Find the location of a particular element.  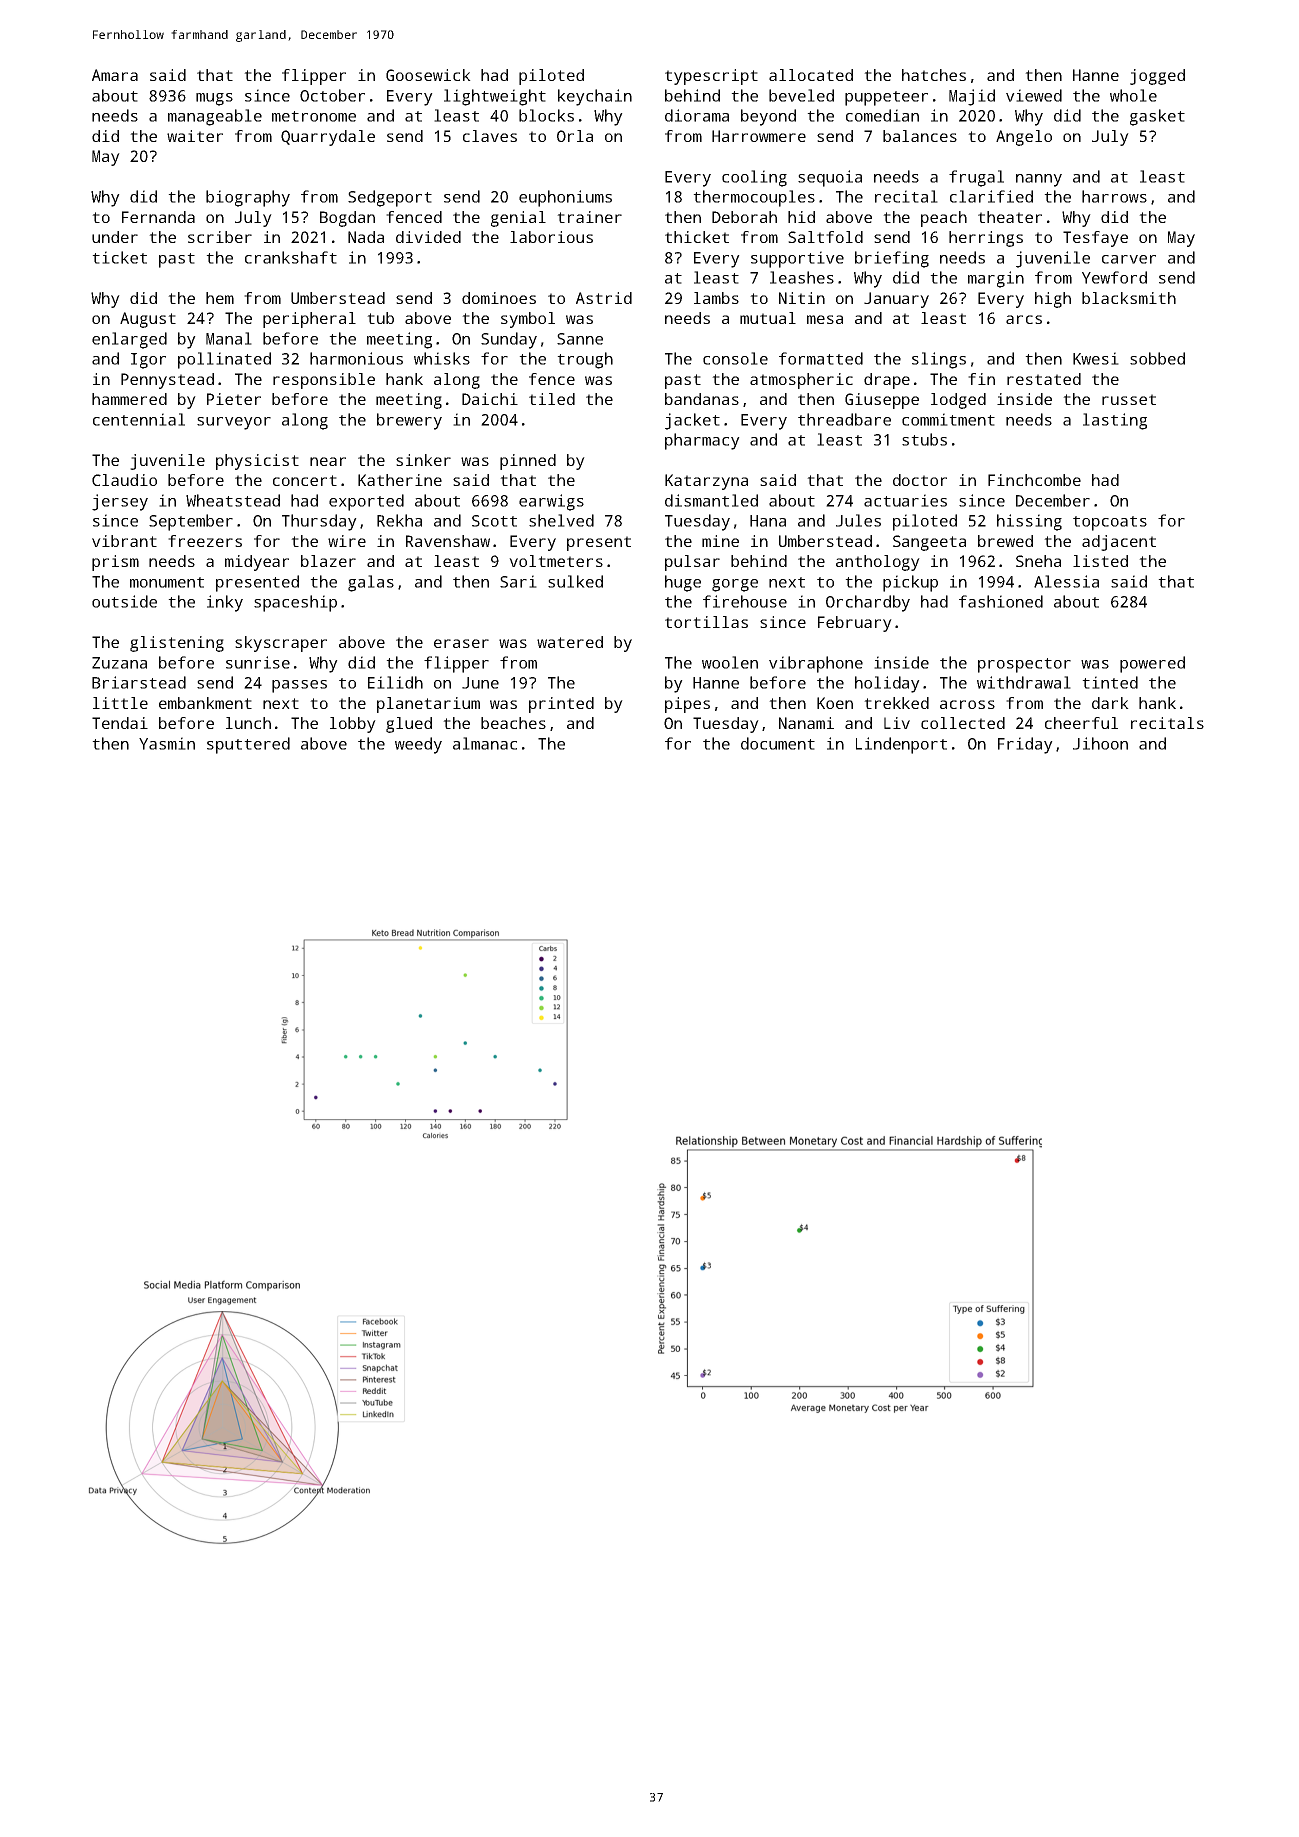

almanac is located at coordinates (485, 743).
